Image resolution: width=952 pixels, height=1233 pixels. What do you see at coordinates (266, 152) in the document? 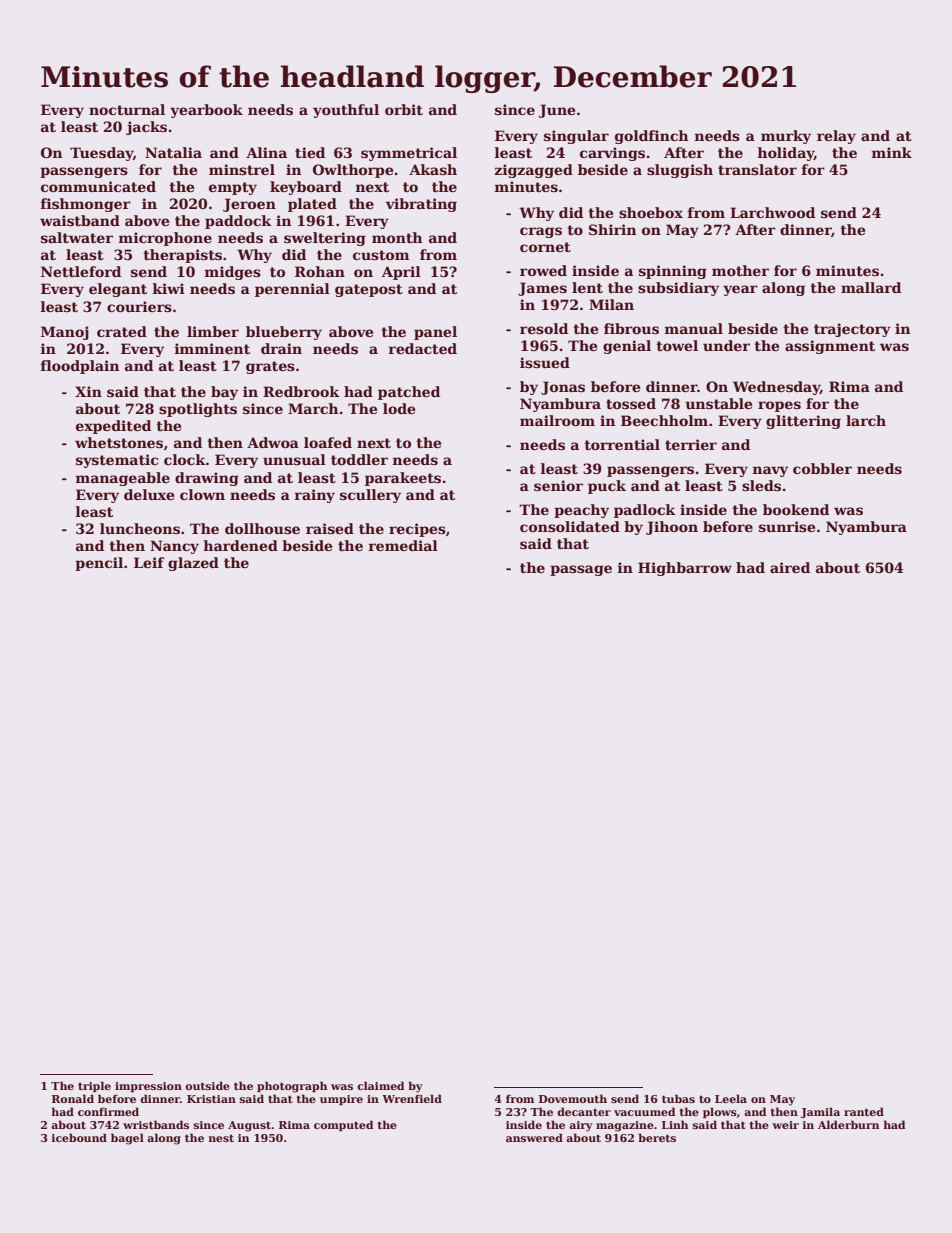
I see `Alina` at bounding box center [266, 152].
